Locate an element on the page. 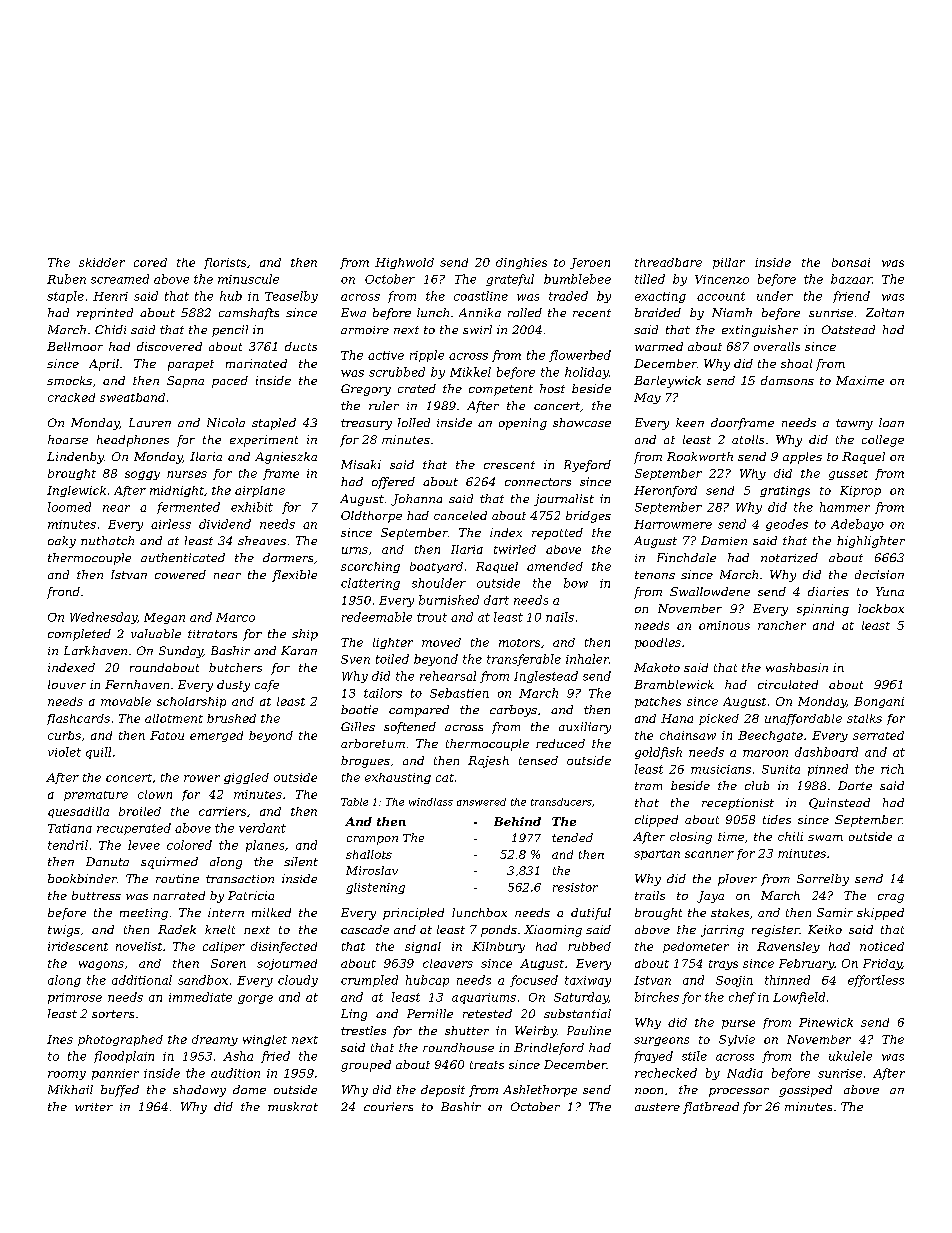  bonsai is located at coordinates (851, 262).
